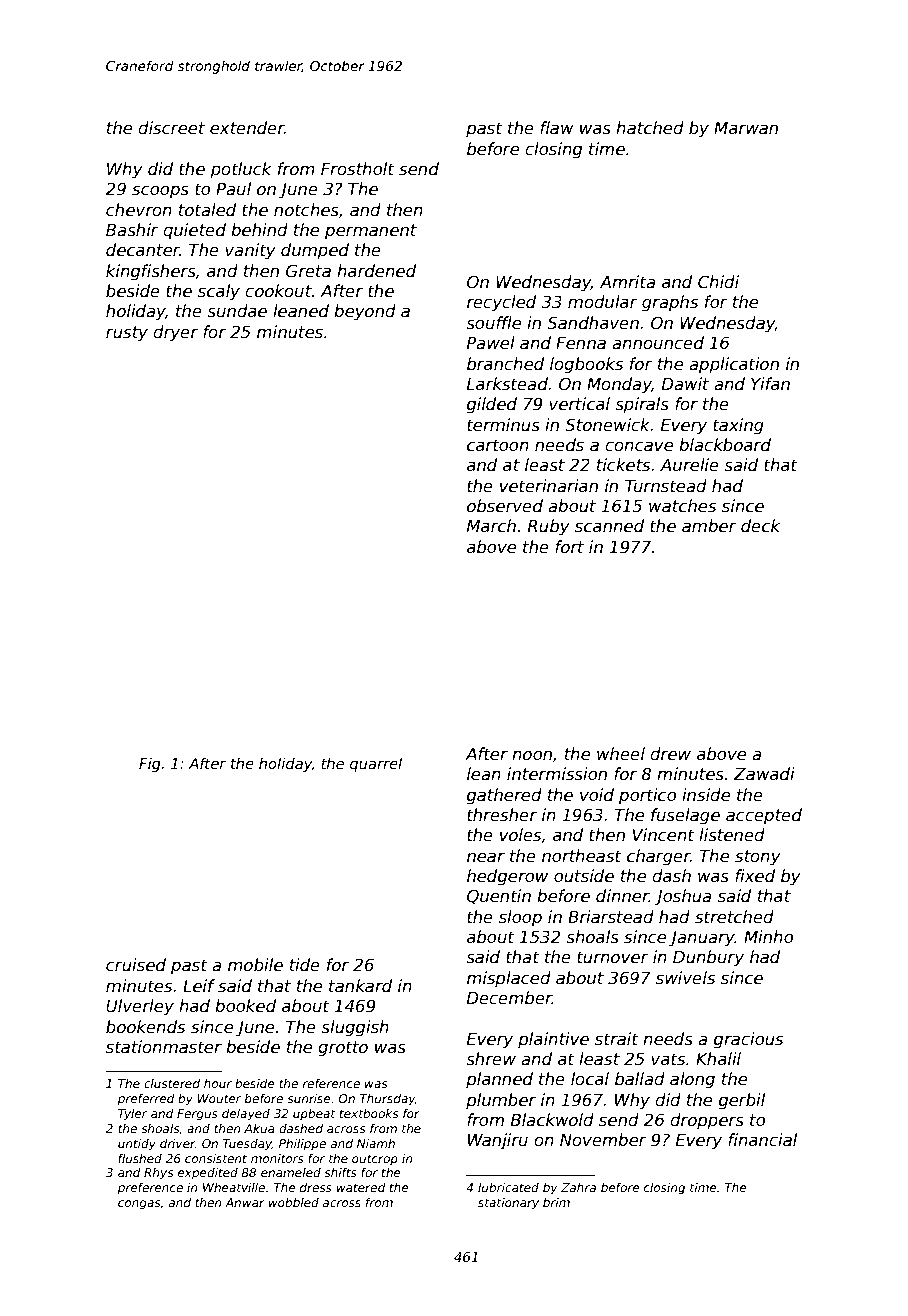 The height and width of the page is (1316, 908). I want to click on Fig, so click(150, 765).
